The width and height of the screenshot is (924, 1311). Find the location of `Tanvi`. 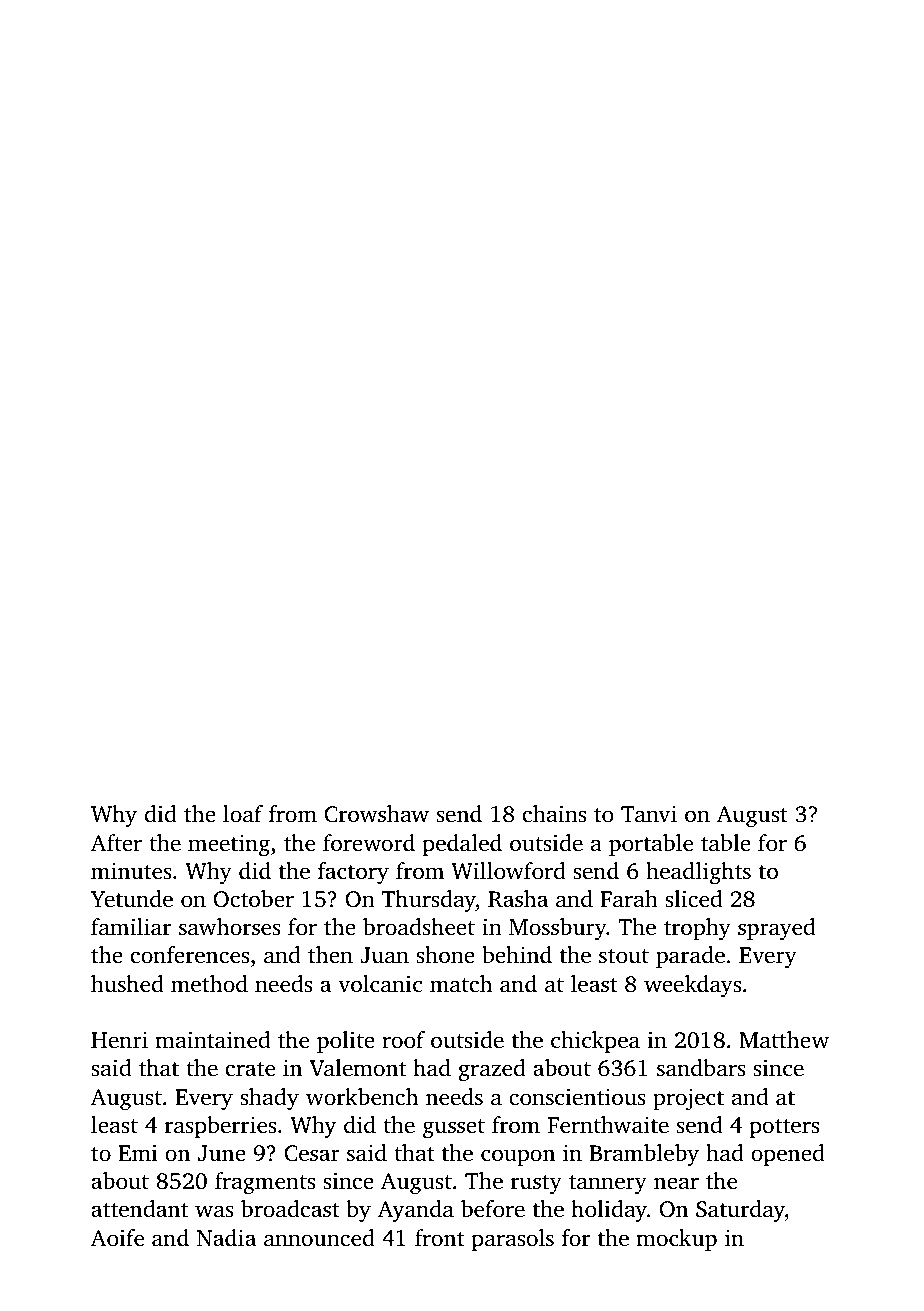

Tanvi is located at coordinates (649, 813).
